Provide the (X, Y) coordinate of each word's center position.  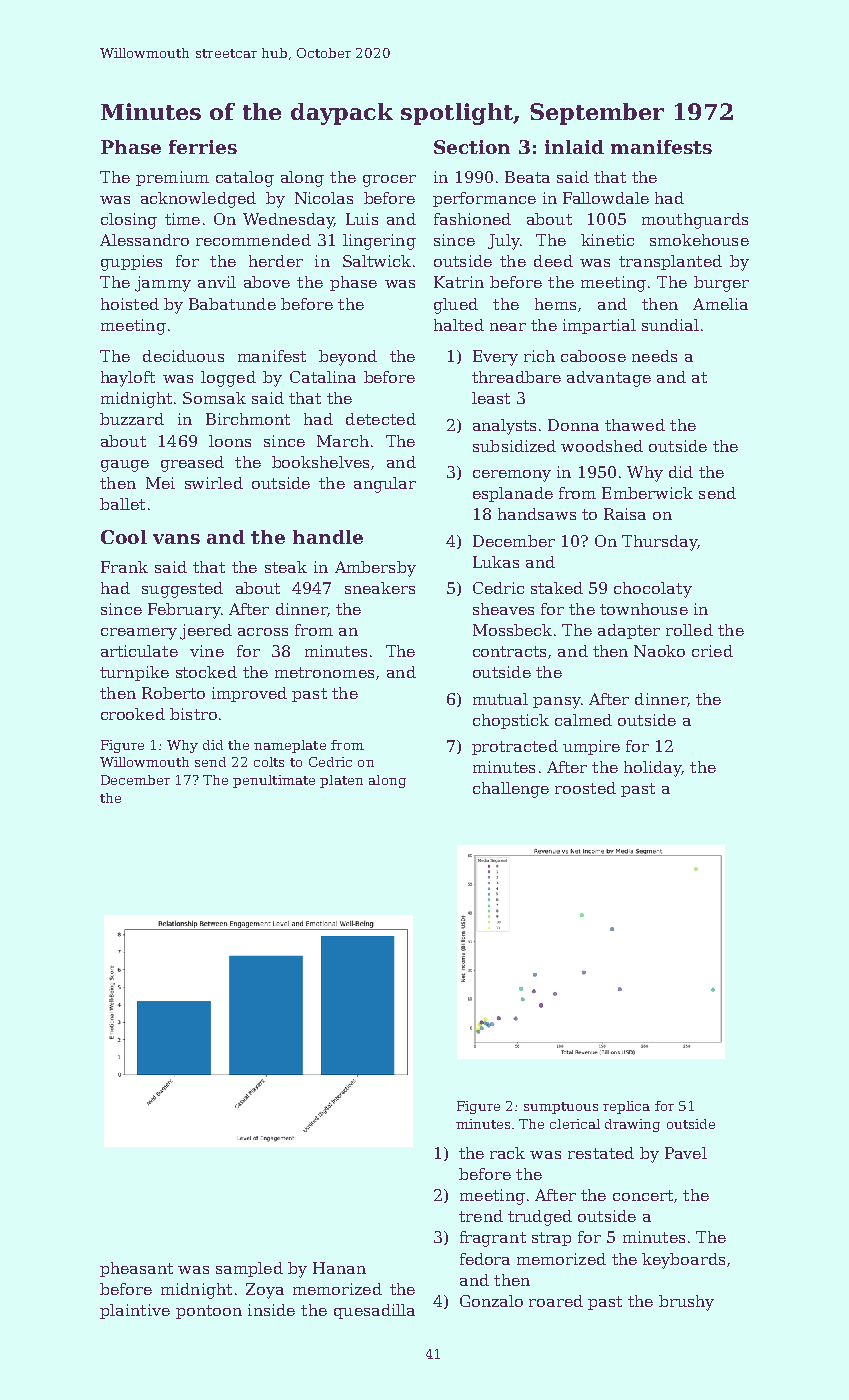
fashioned (472, 219)
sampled (249, 1269)
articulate (139, 651)
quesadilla (374, 1311)
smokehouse (699, 240)
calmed (583, 720)
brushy (686, 1303)
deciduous (183, 356)
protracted (515, 747)
